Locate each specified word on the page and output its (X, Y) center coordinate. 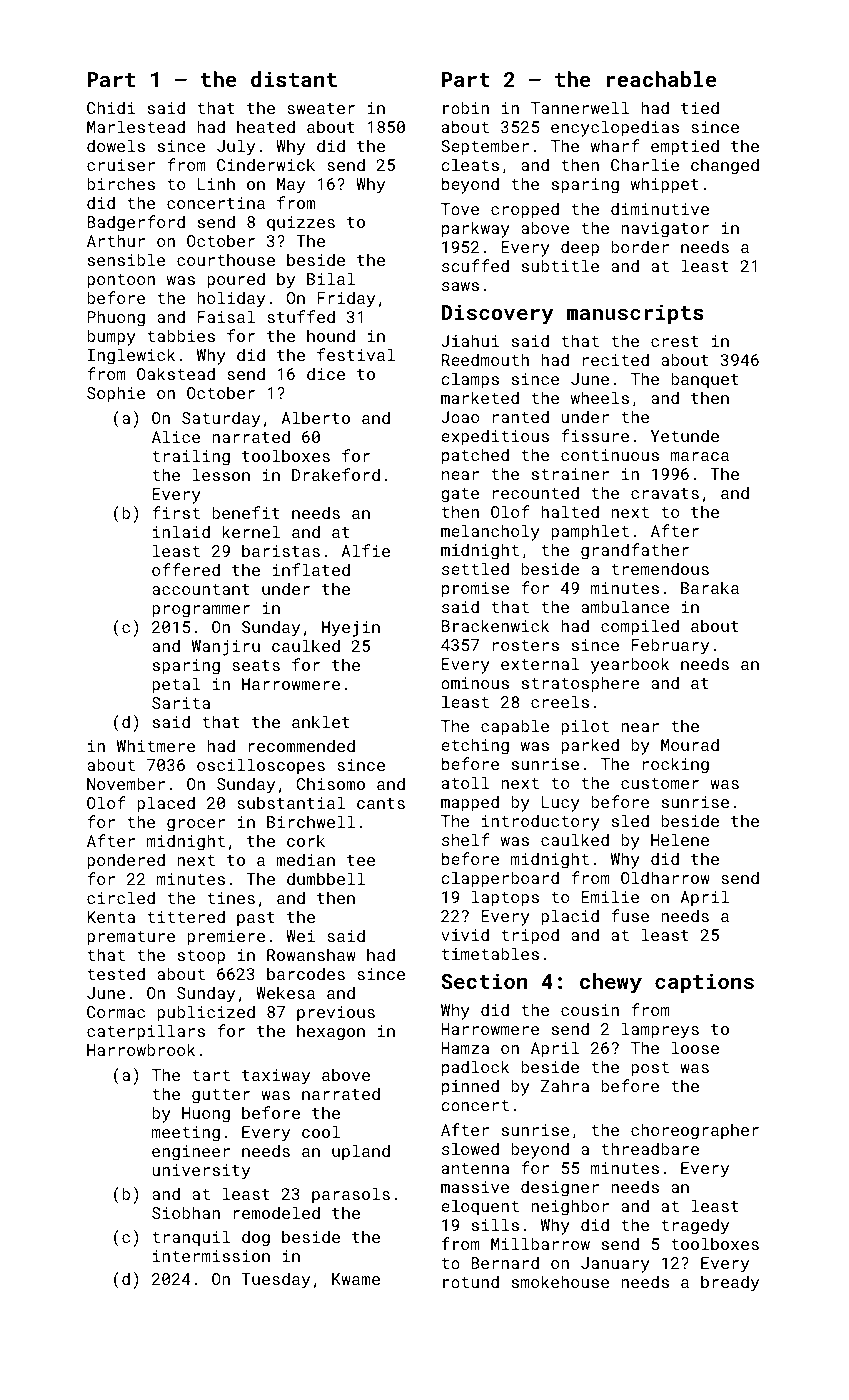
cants (381, 803)
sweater (321, 108)
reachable (662, 79)
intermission (211, 1256)
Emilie (610, 896)
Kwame (356, 1279)
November (126, 783)
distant (294, 79)
